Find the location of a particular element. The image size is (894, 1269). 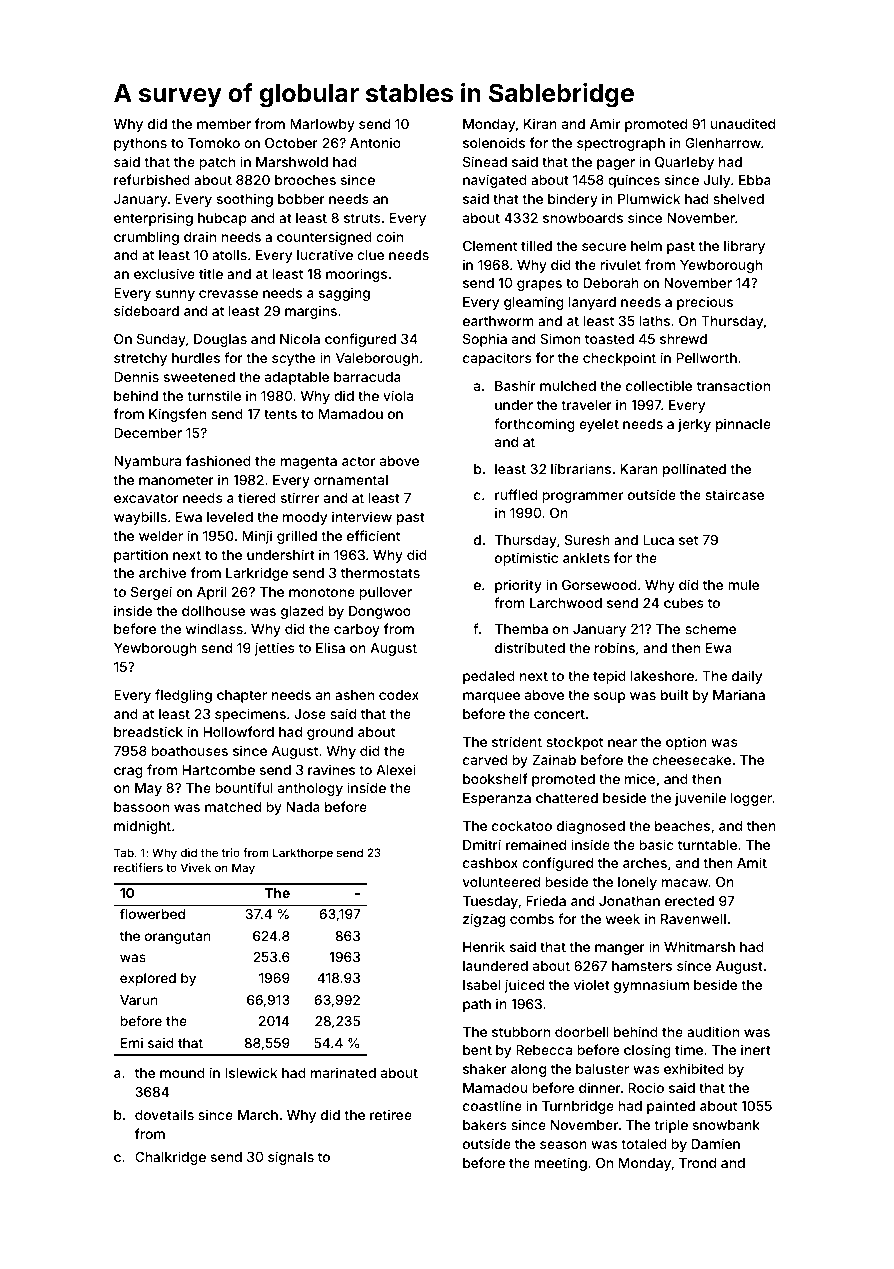

exclusive is located at coordinates (164, 273).
